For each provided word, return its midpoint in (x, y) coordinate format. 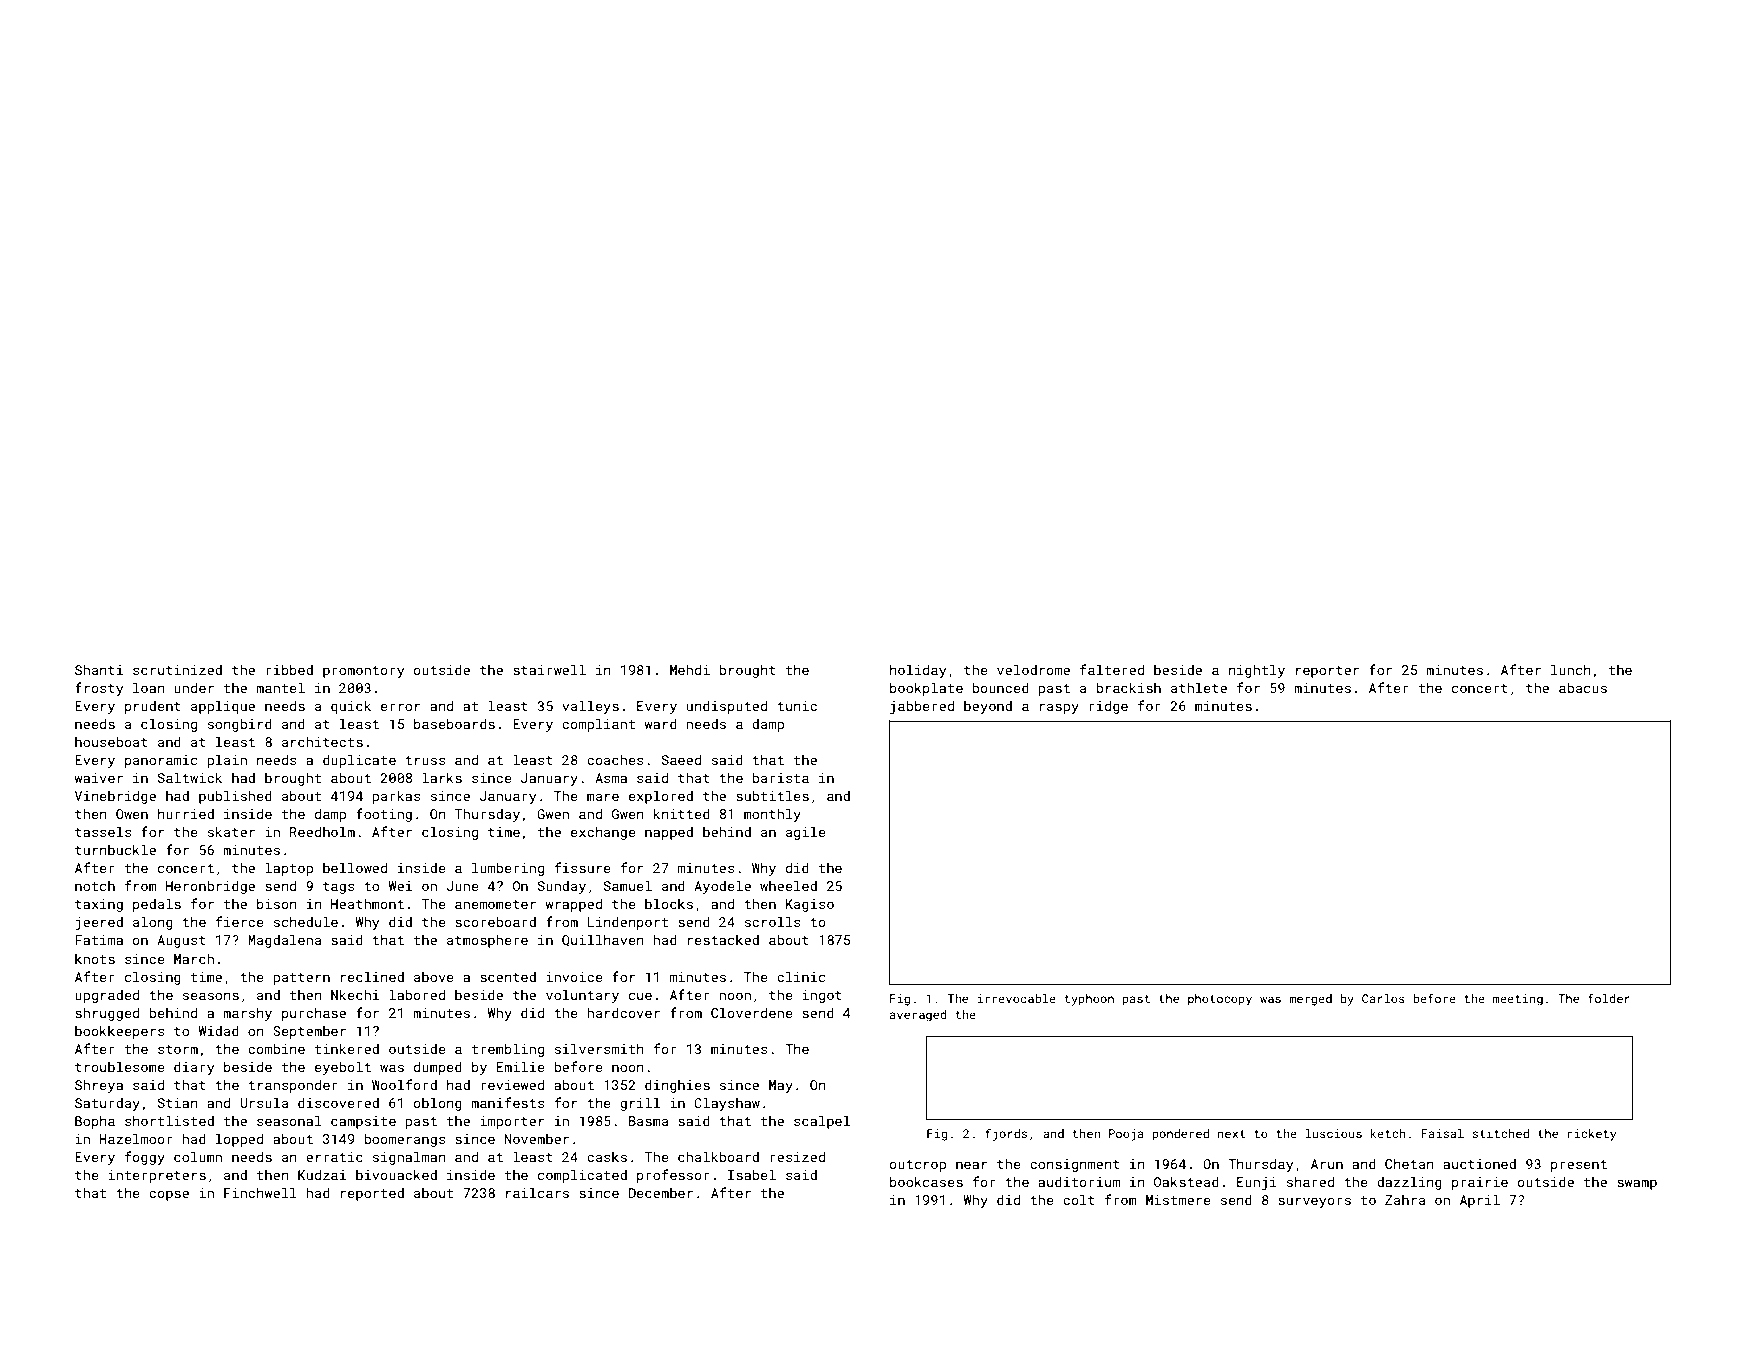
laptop (289, 869)
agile (806, 833)
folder (1609, 998)
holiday (918, 671)
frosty (99, 689)
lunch (1571, 669)
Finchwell (260, 1192)
